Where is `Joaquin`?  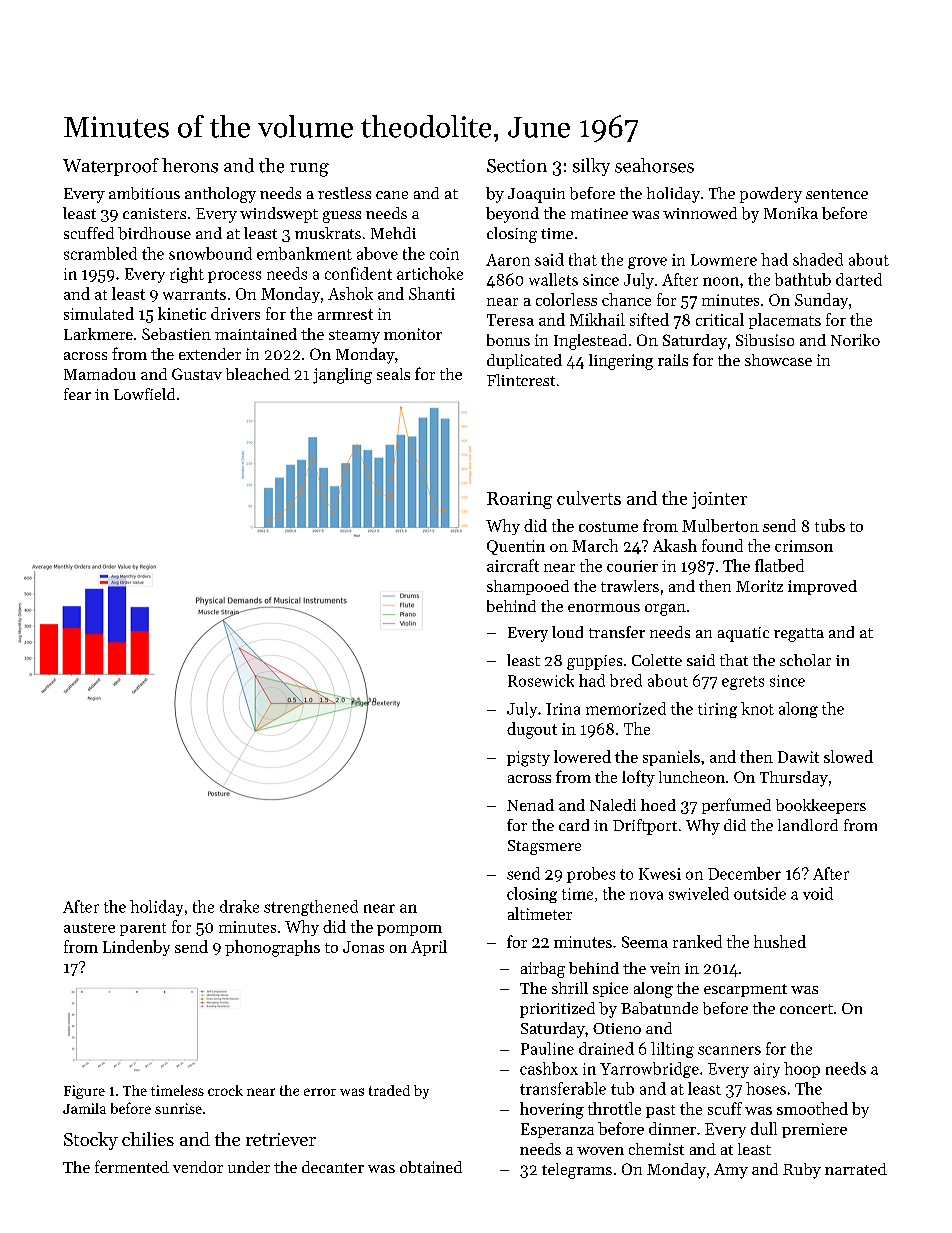
Joaquin is located at coordinates (536, 195).
